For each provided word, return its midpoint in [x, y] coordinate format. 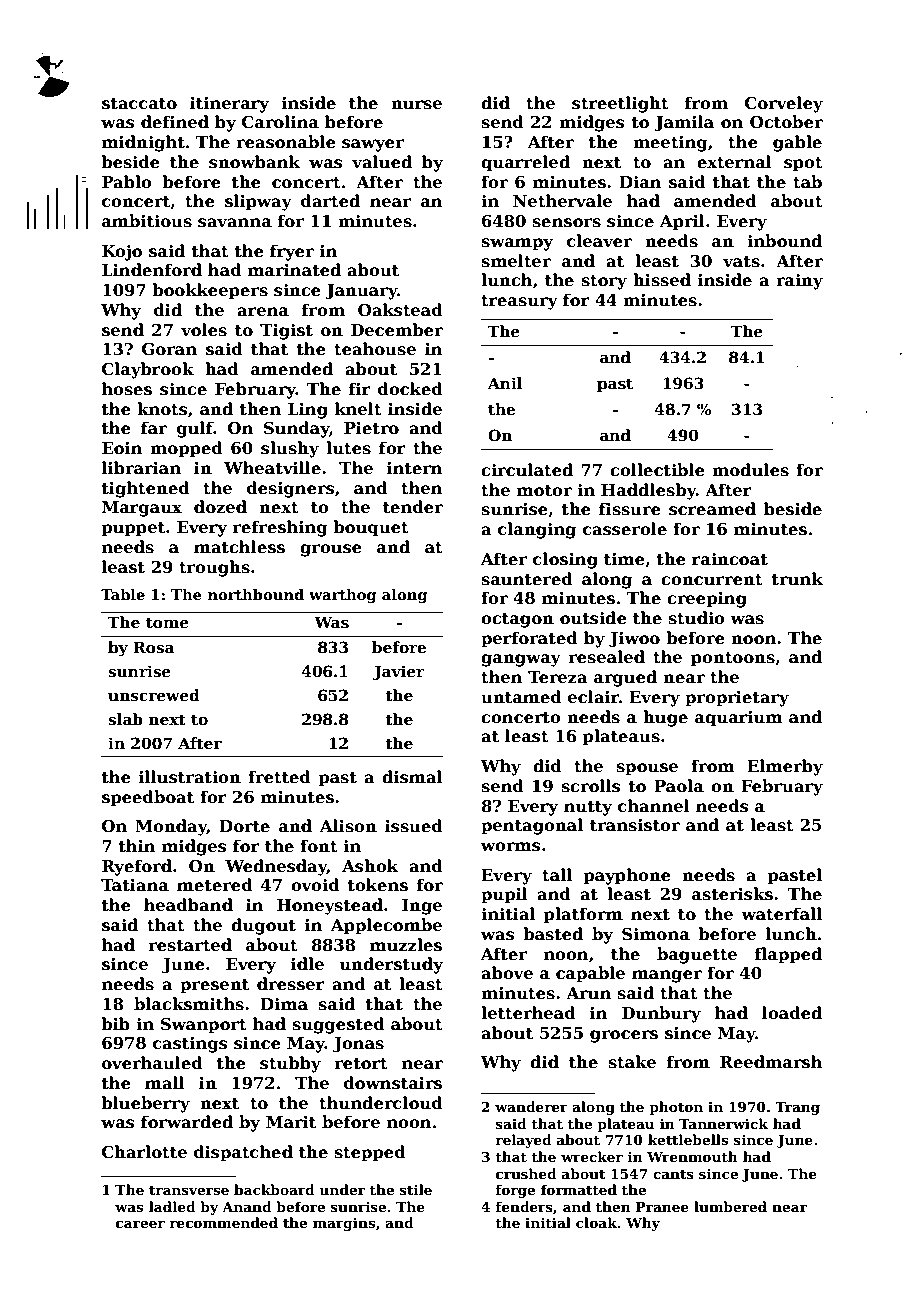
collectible [657, 470]
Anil [505, 383]
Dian [640, 182]
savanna [235, 223]
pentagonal [532, 826]
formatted [579, 1189]
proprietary [737, 699]
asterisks [732, 894]
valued [382, 161]
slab [125, 719]
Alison [348, 826]
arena [263, 312]
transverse [189, 1190]
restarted [190, 945]
